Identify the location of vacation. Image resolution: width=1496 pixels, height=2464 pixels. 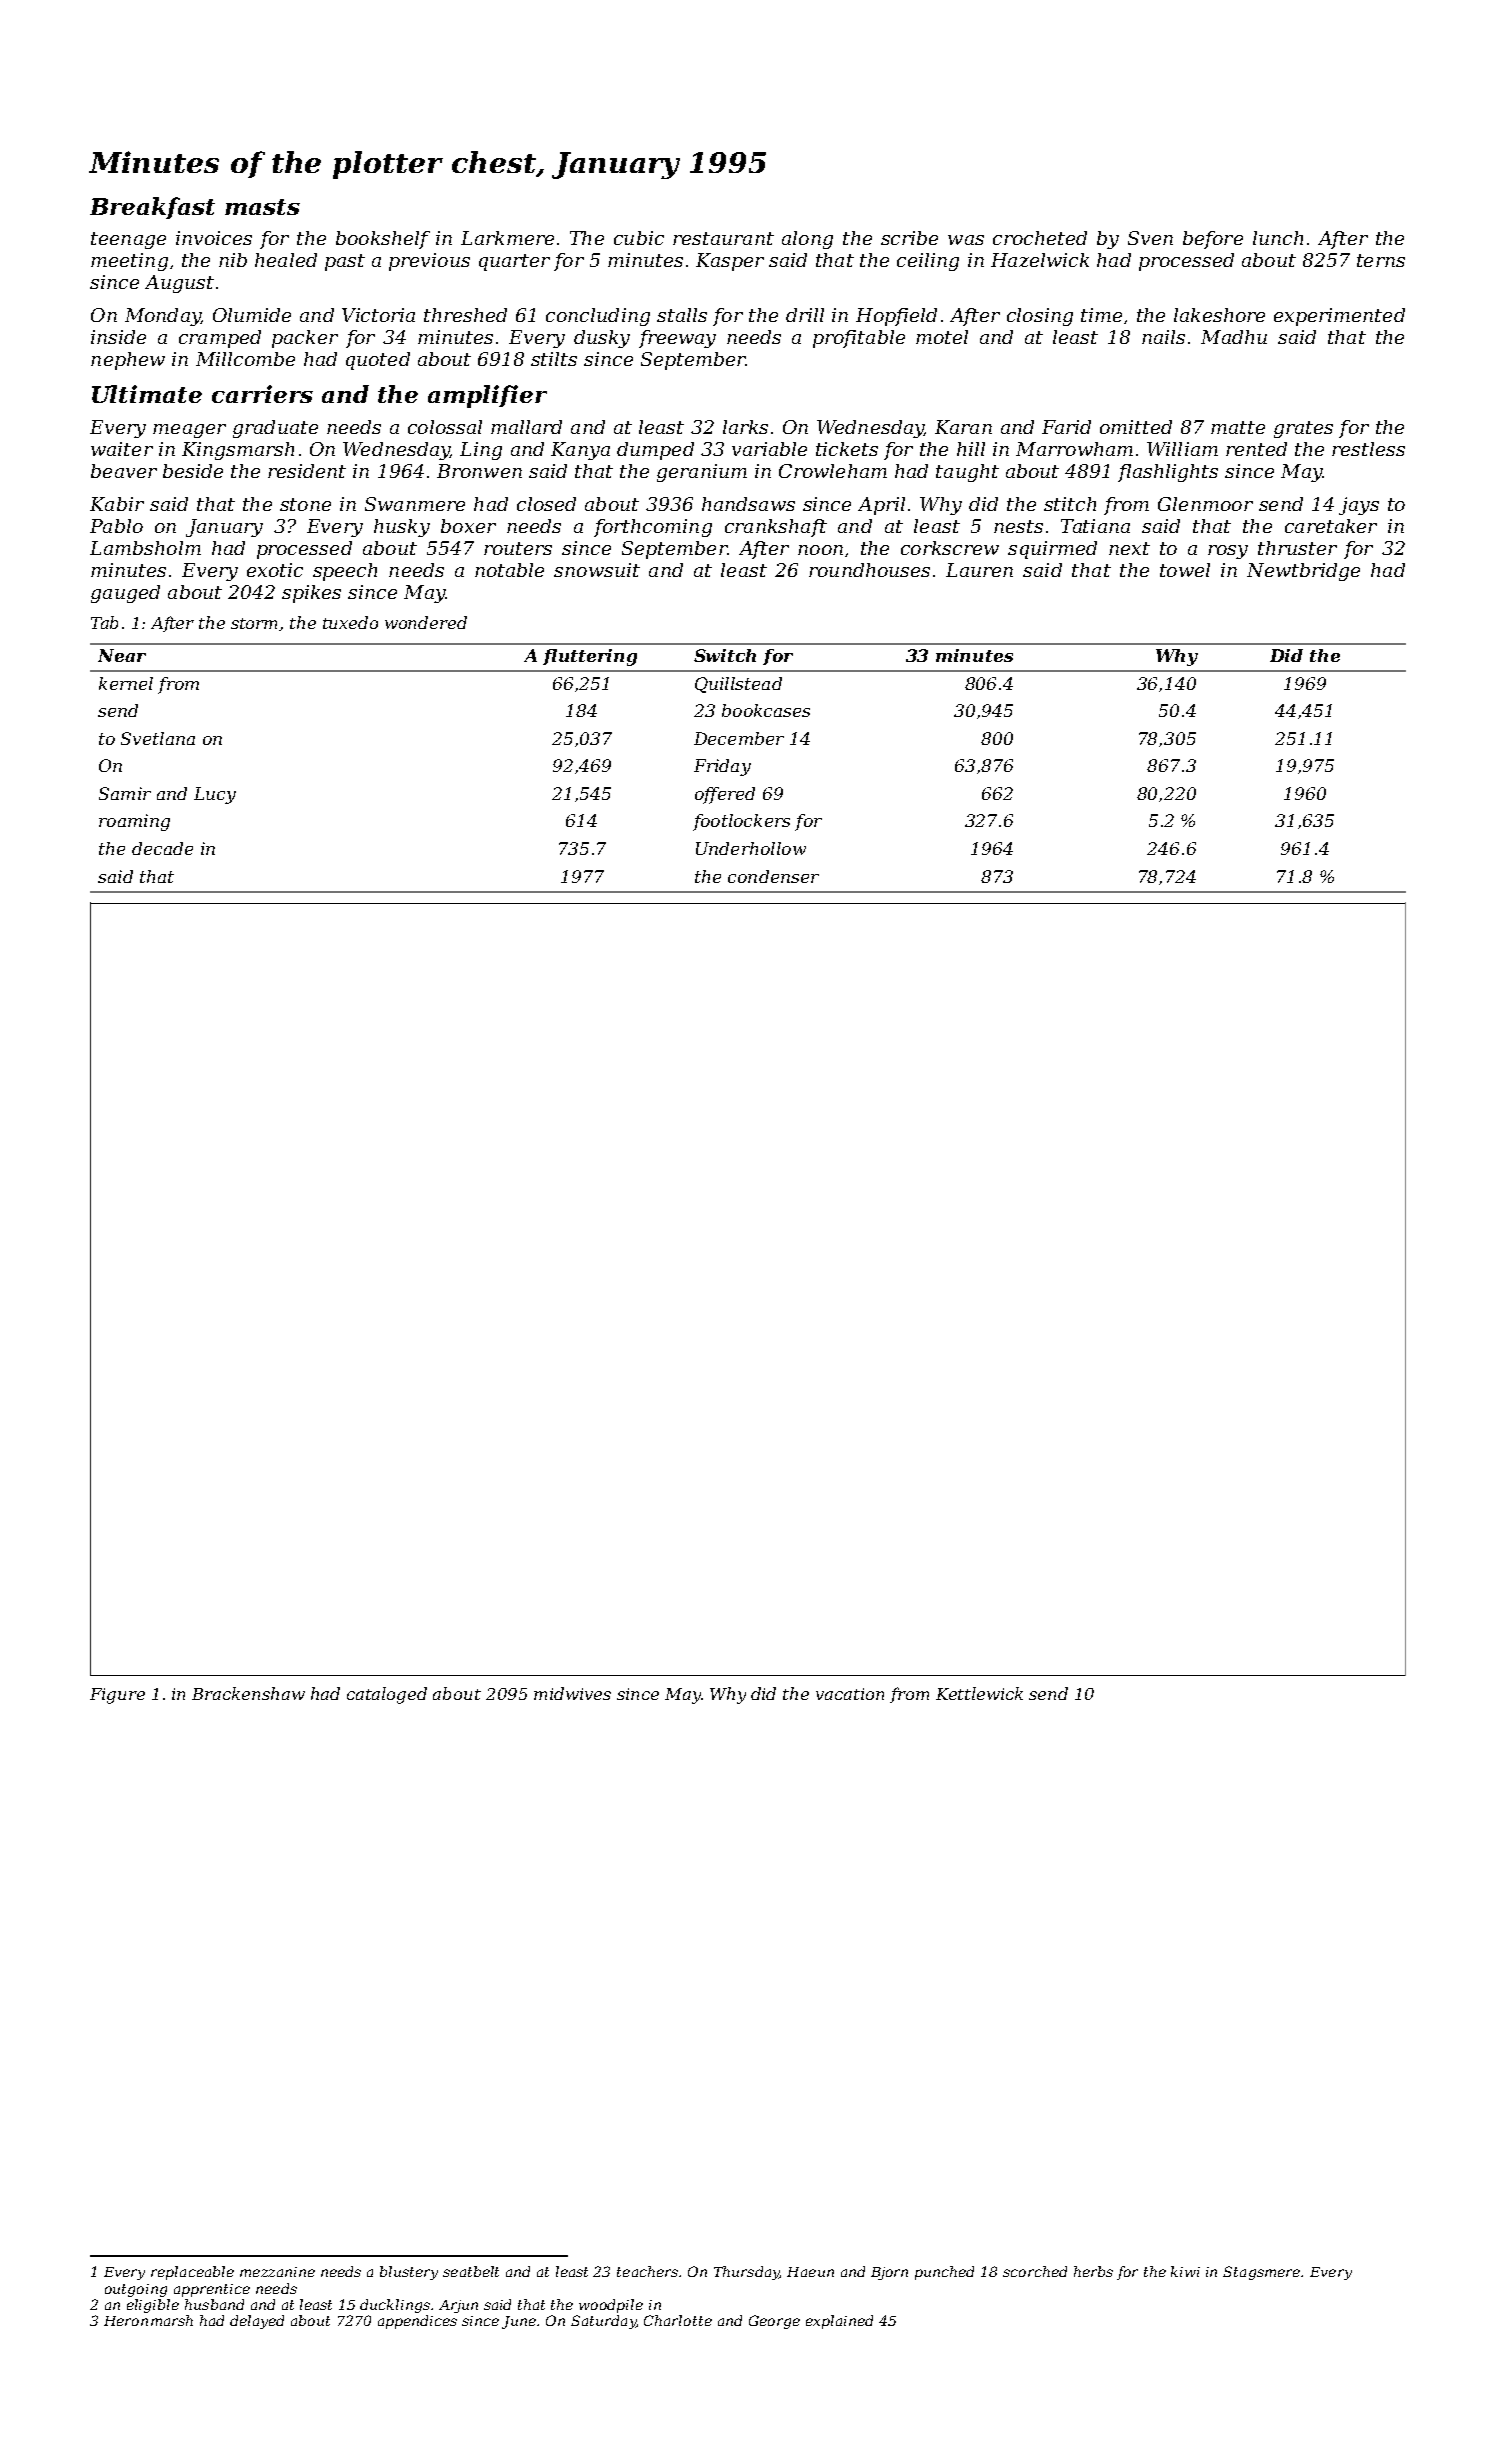
(850, 1694).
